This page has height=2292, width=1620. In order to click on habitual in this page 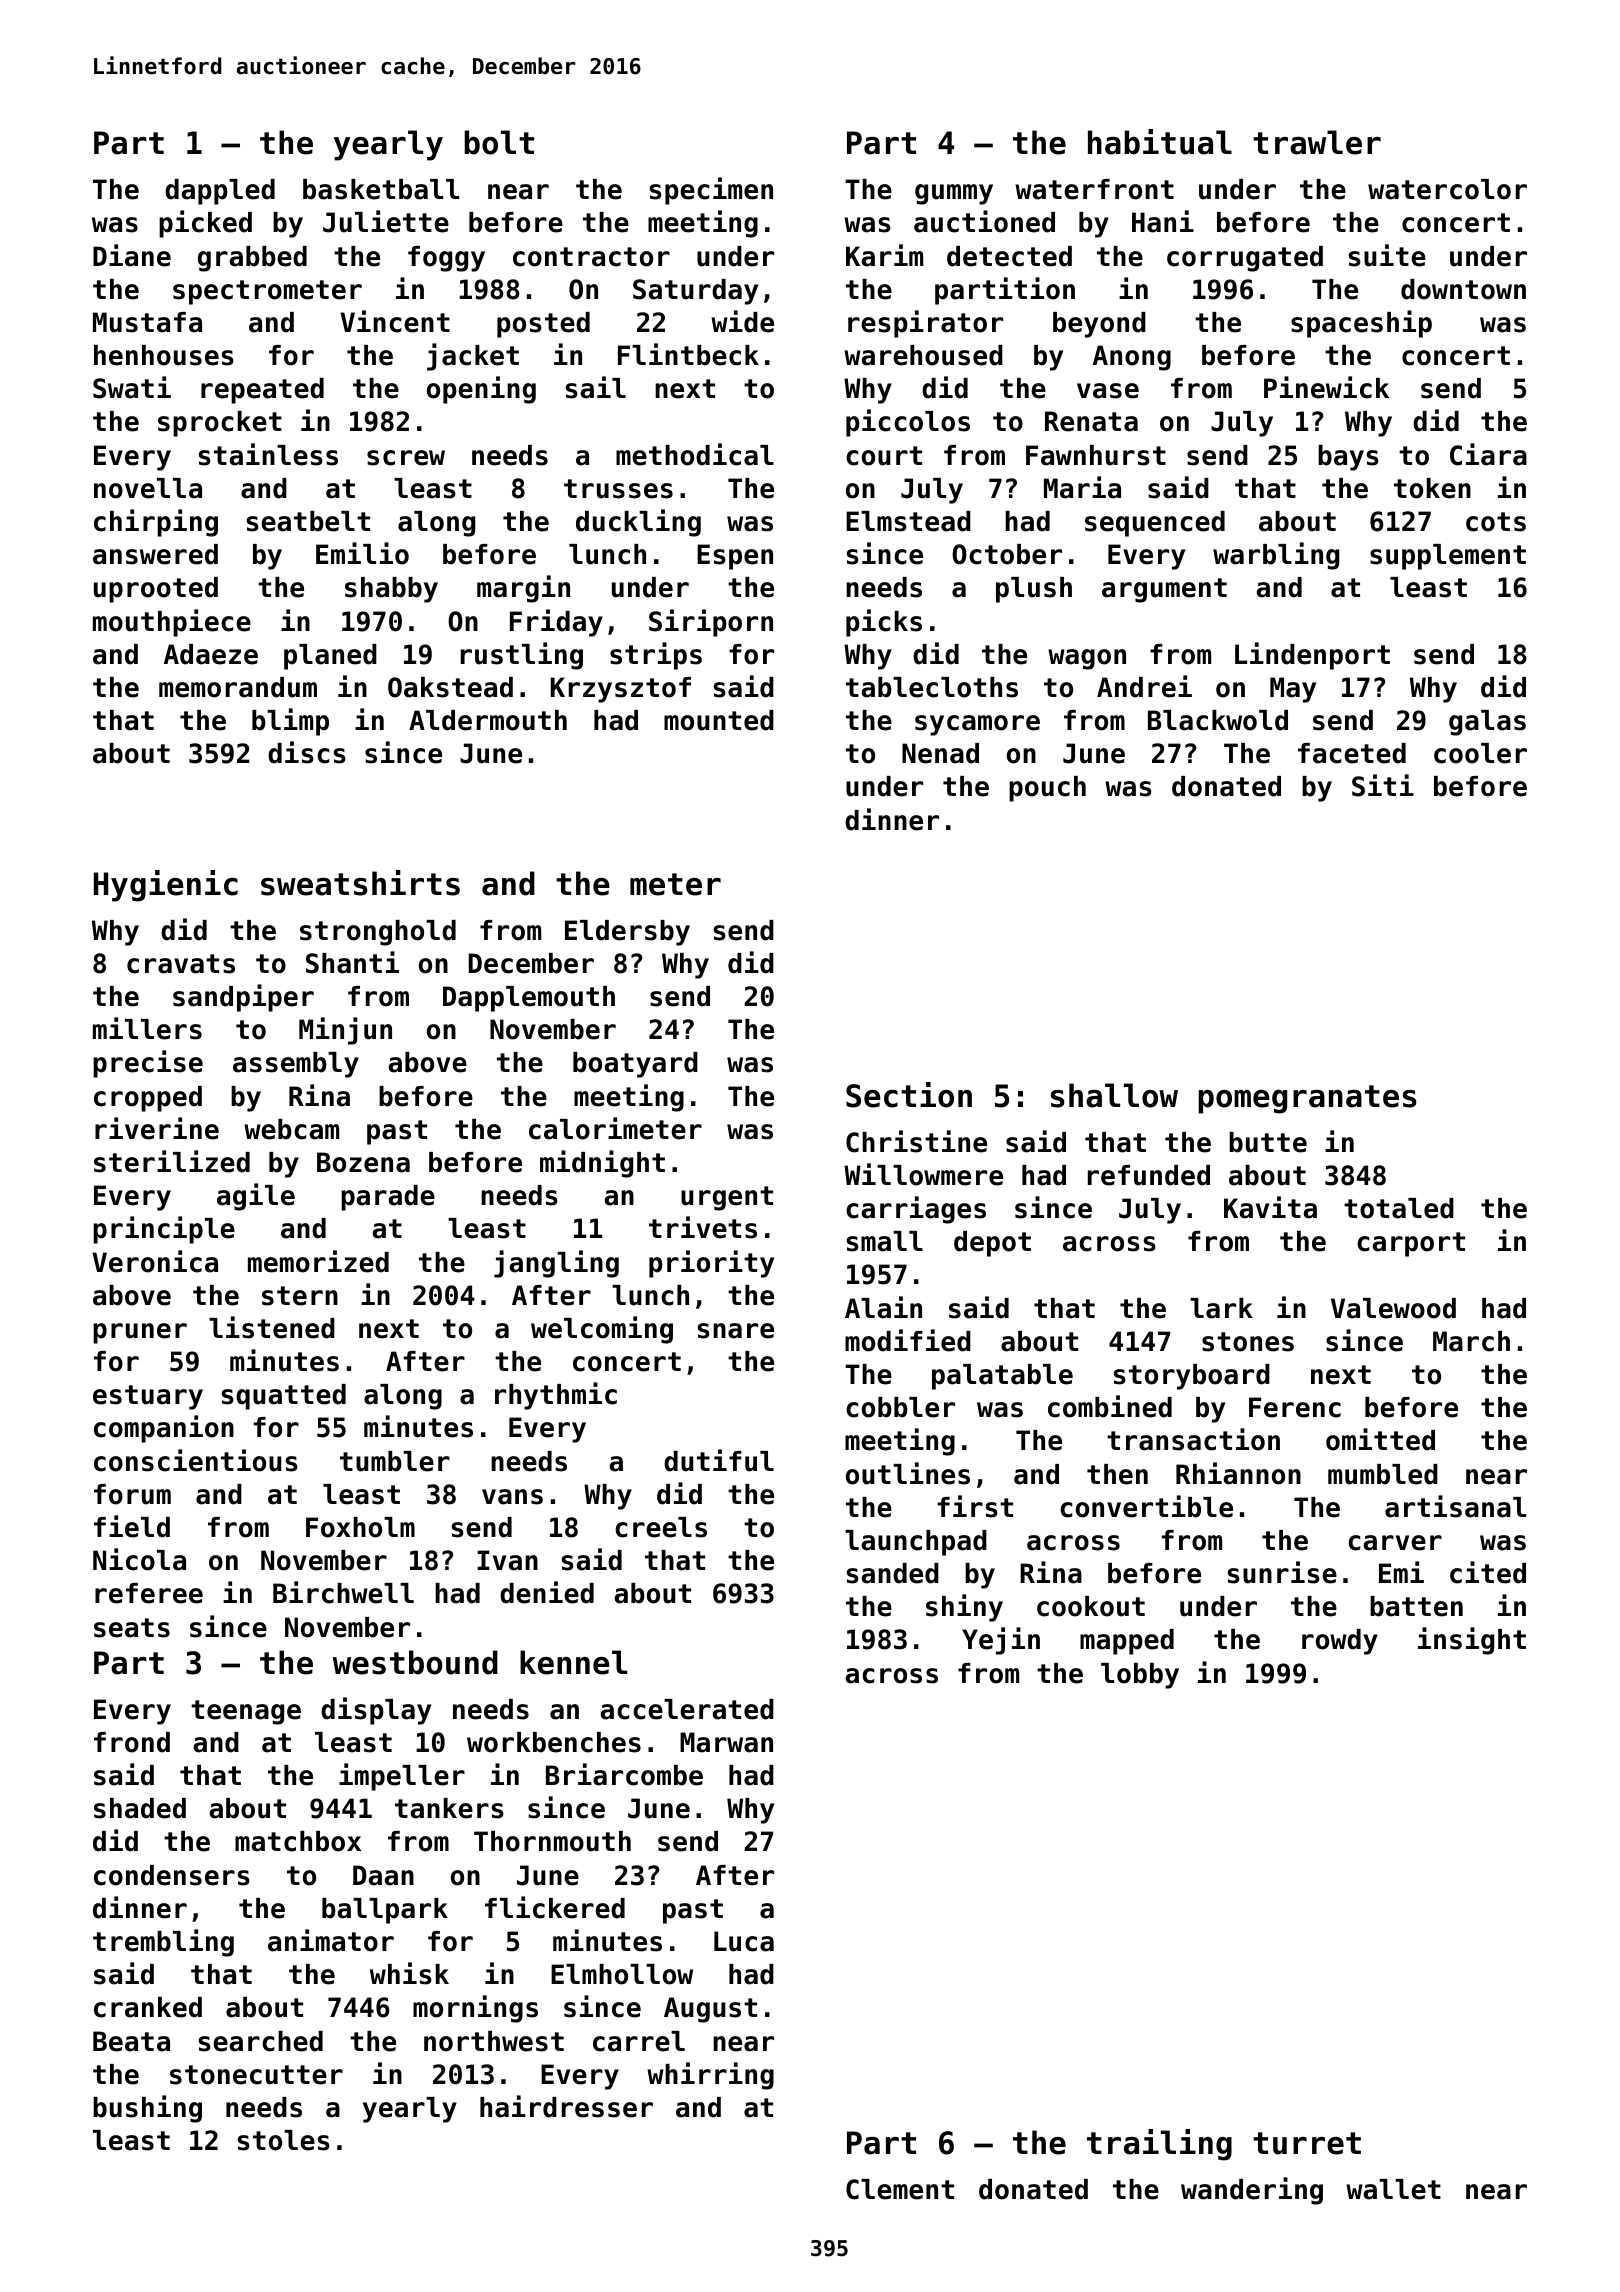, I will do `click(1160, 142)`.
